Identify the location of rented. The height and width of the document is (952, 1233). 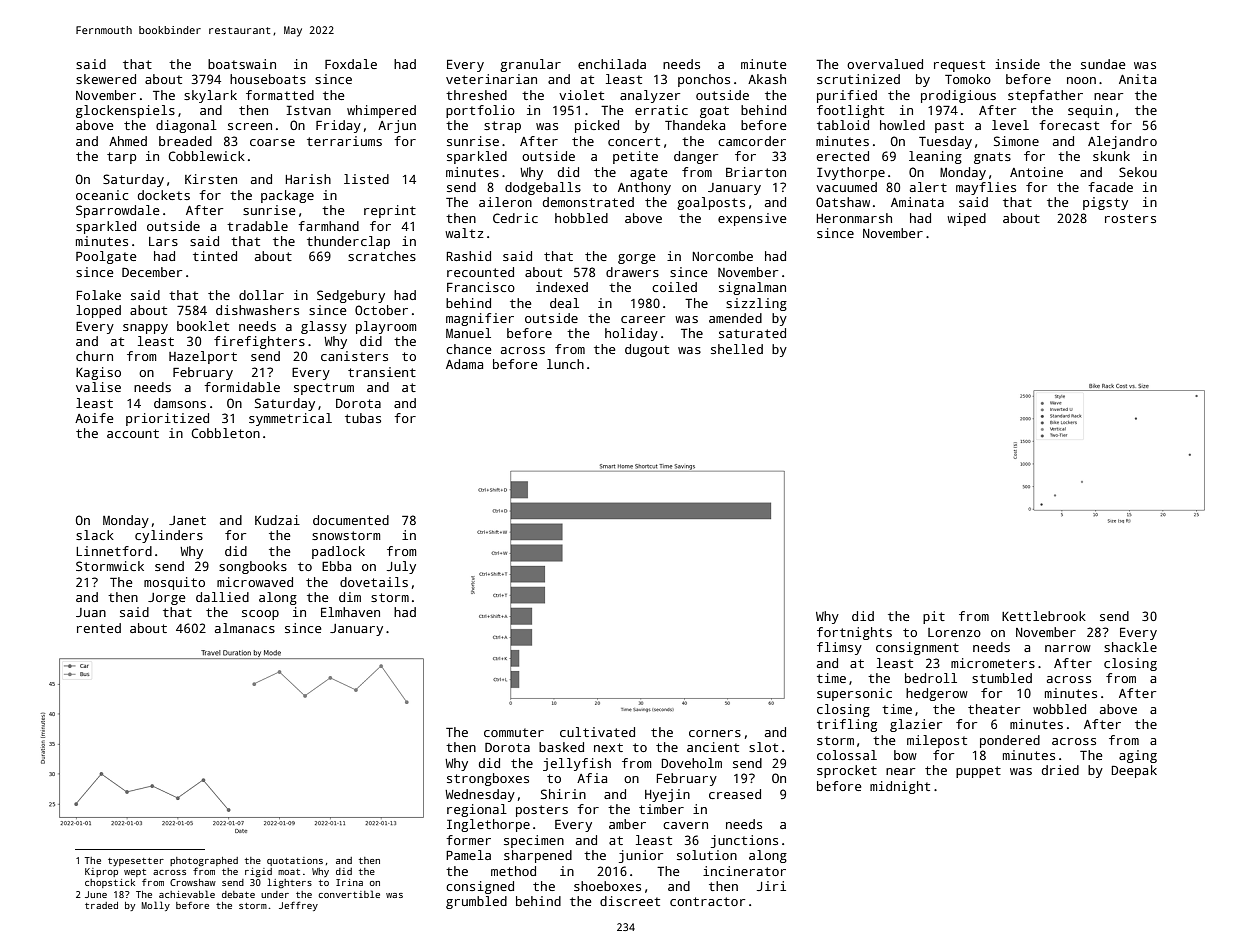
(99, 628).
